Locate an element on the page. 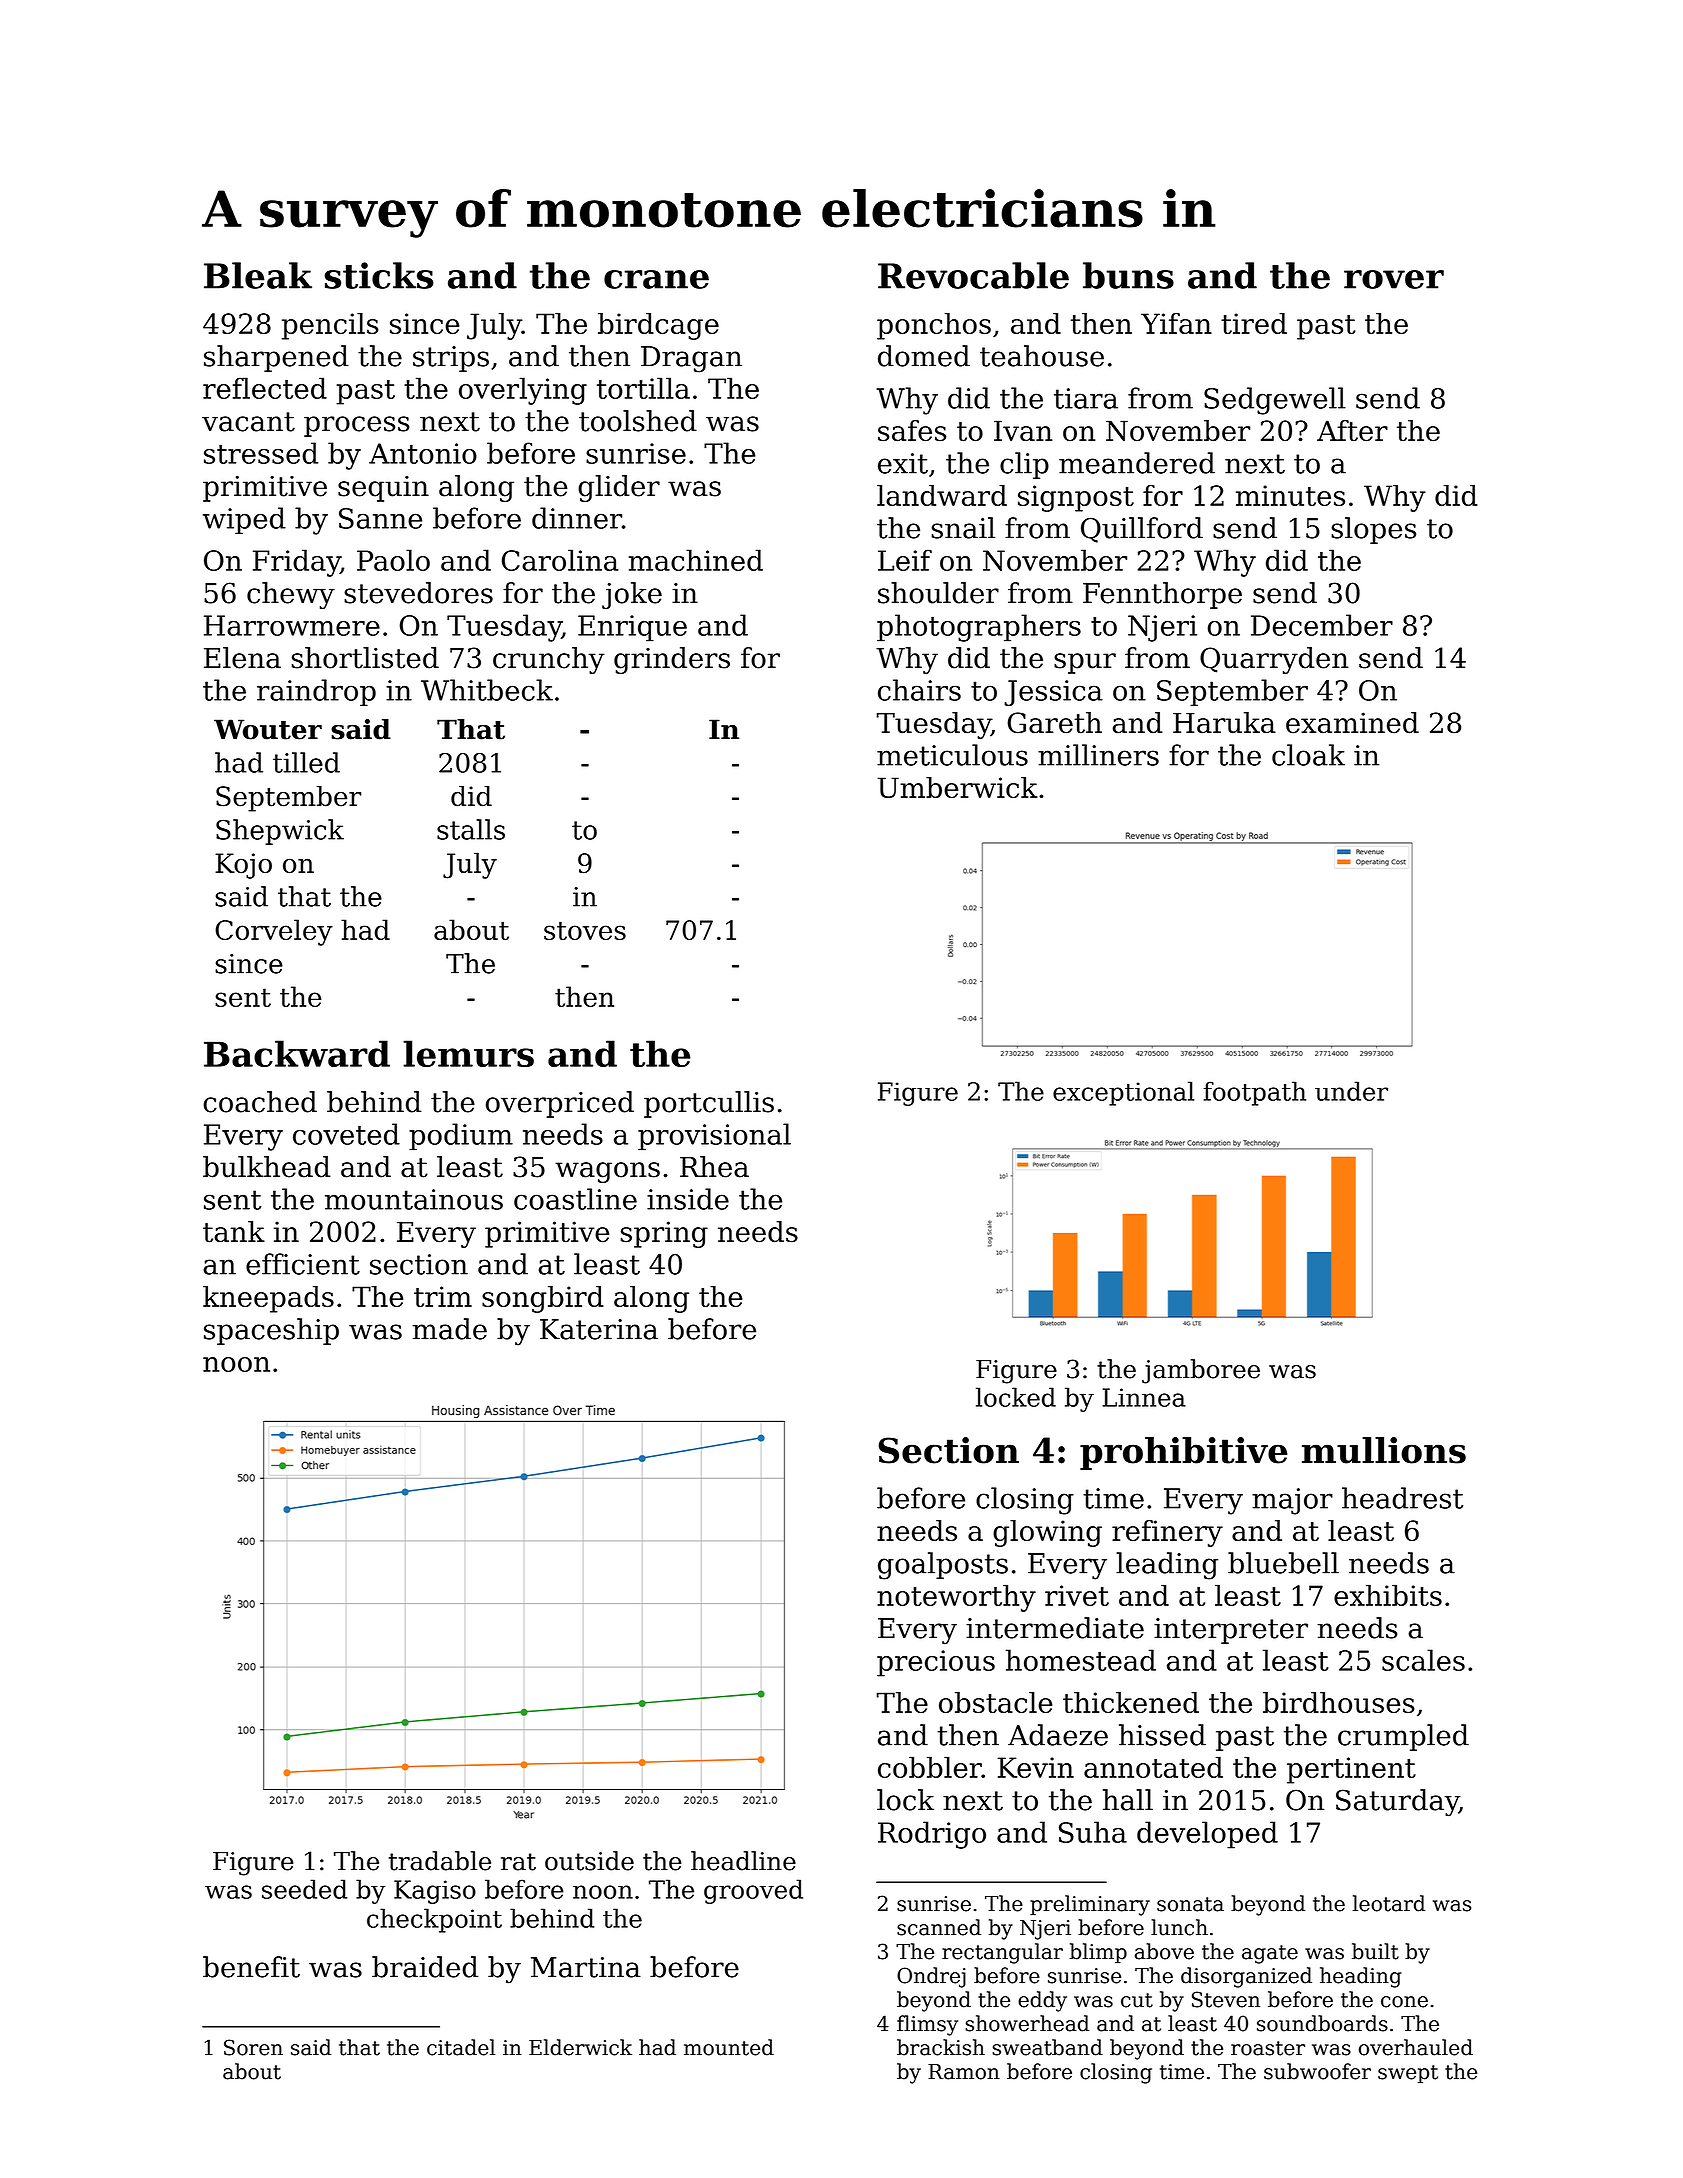 This page has width=1683, height=2178. grinders is located at coordinates (672, 660).
